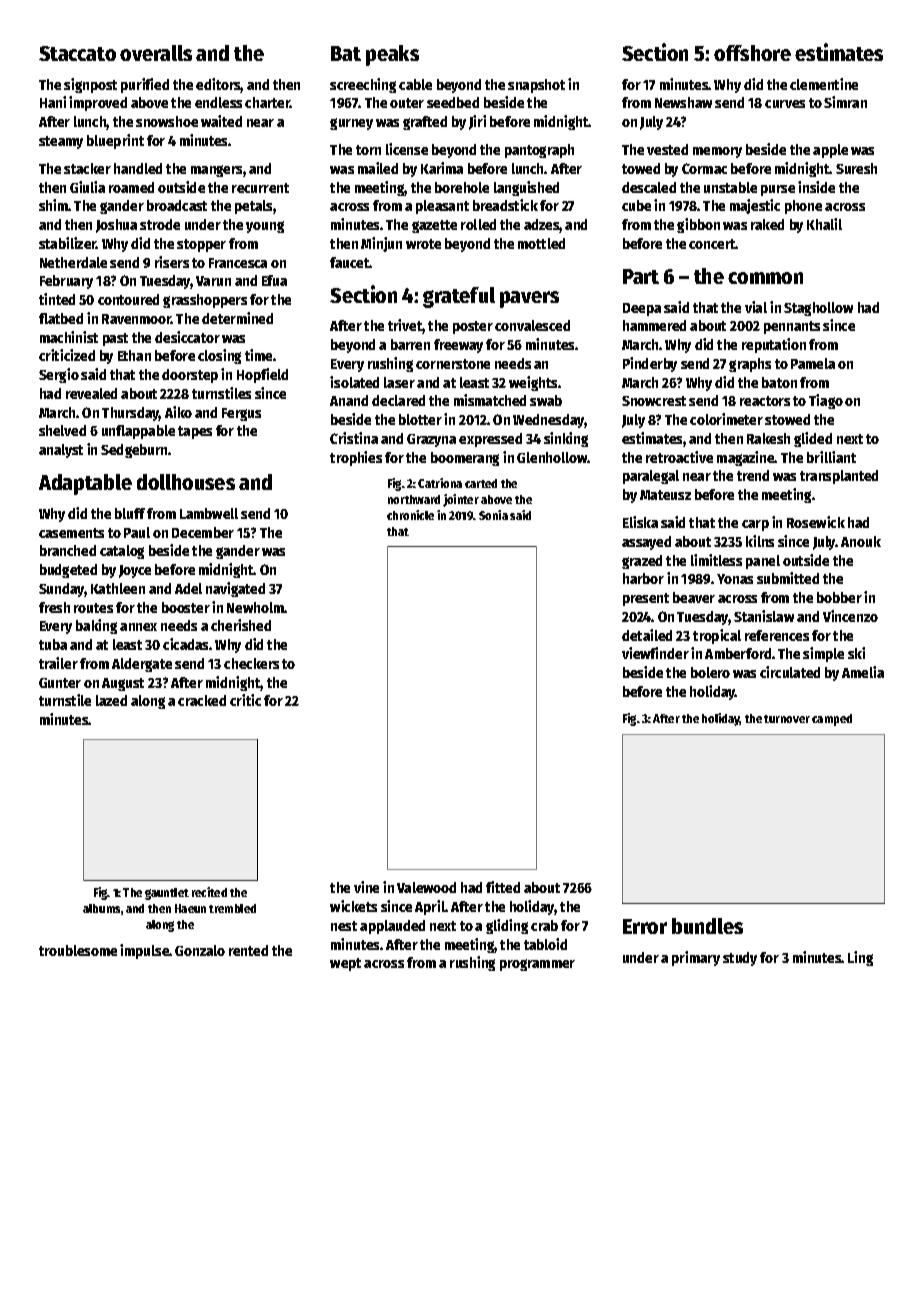  I want to click on peaks, so click(392, 55).
